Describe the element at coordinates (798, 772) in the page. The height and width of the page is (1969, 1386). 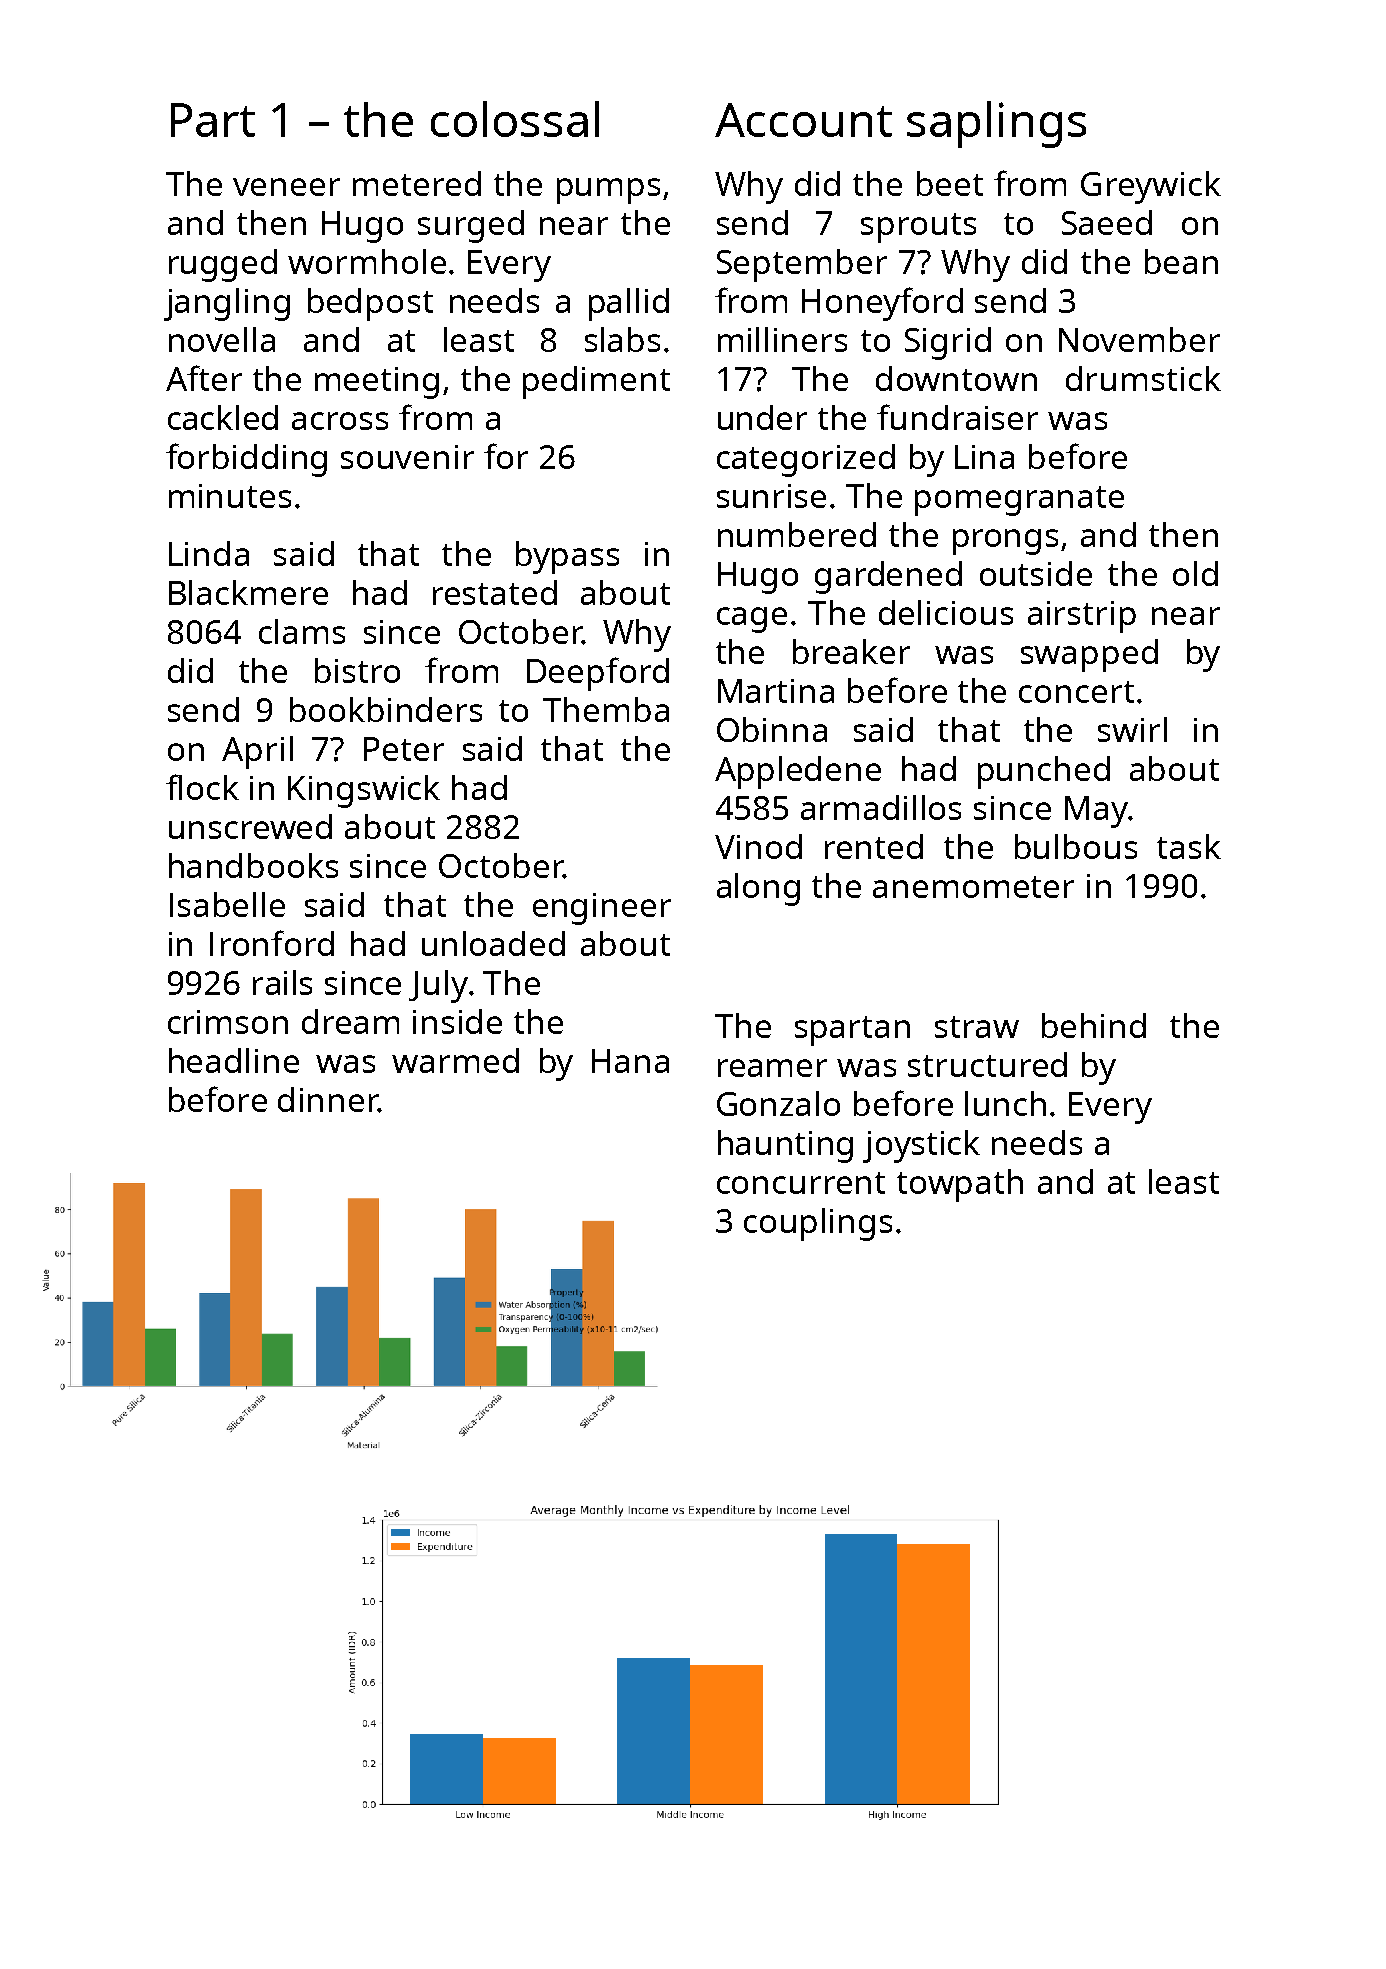
I see `Appledene` at that location.
